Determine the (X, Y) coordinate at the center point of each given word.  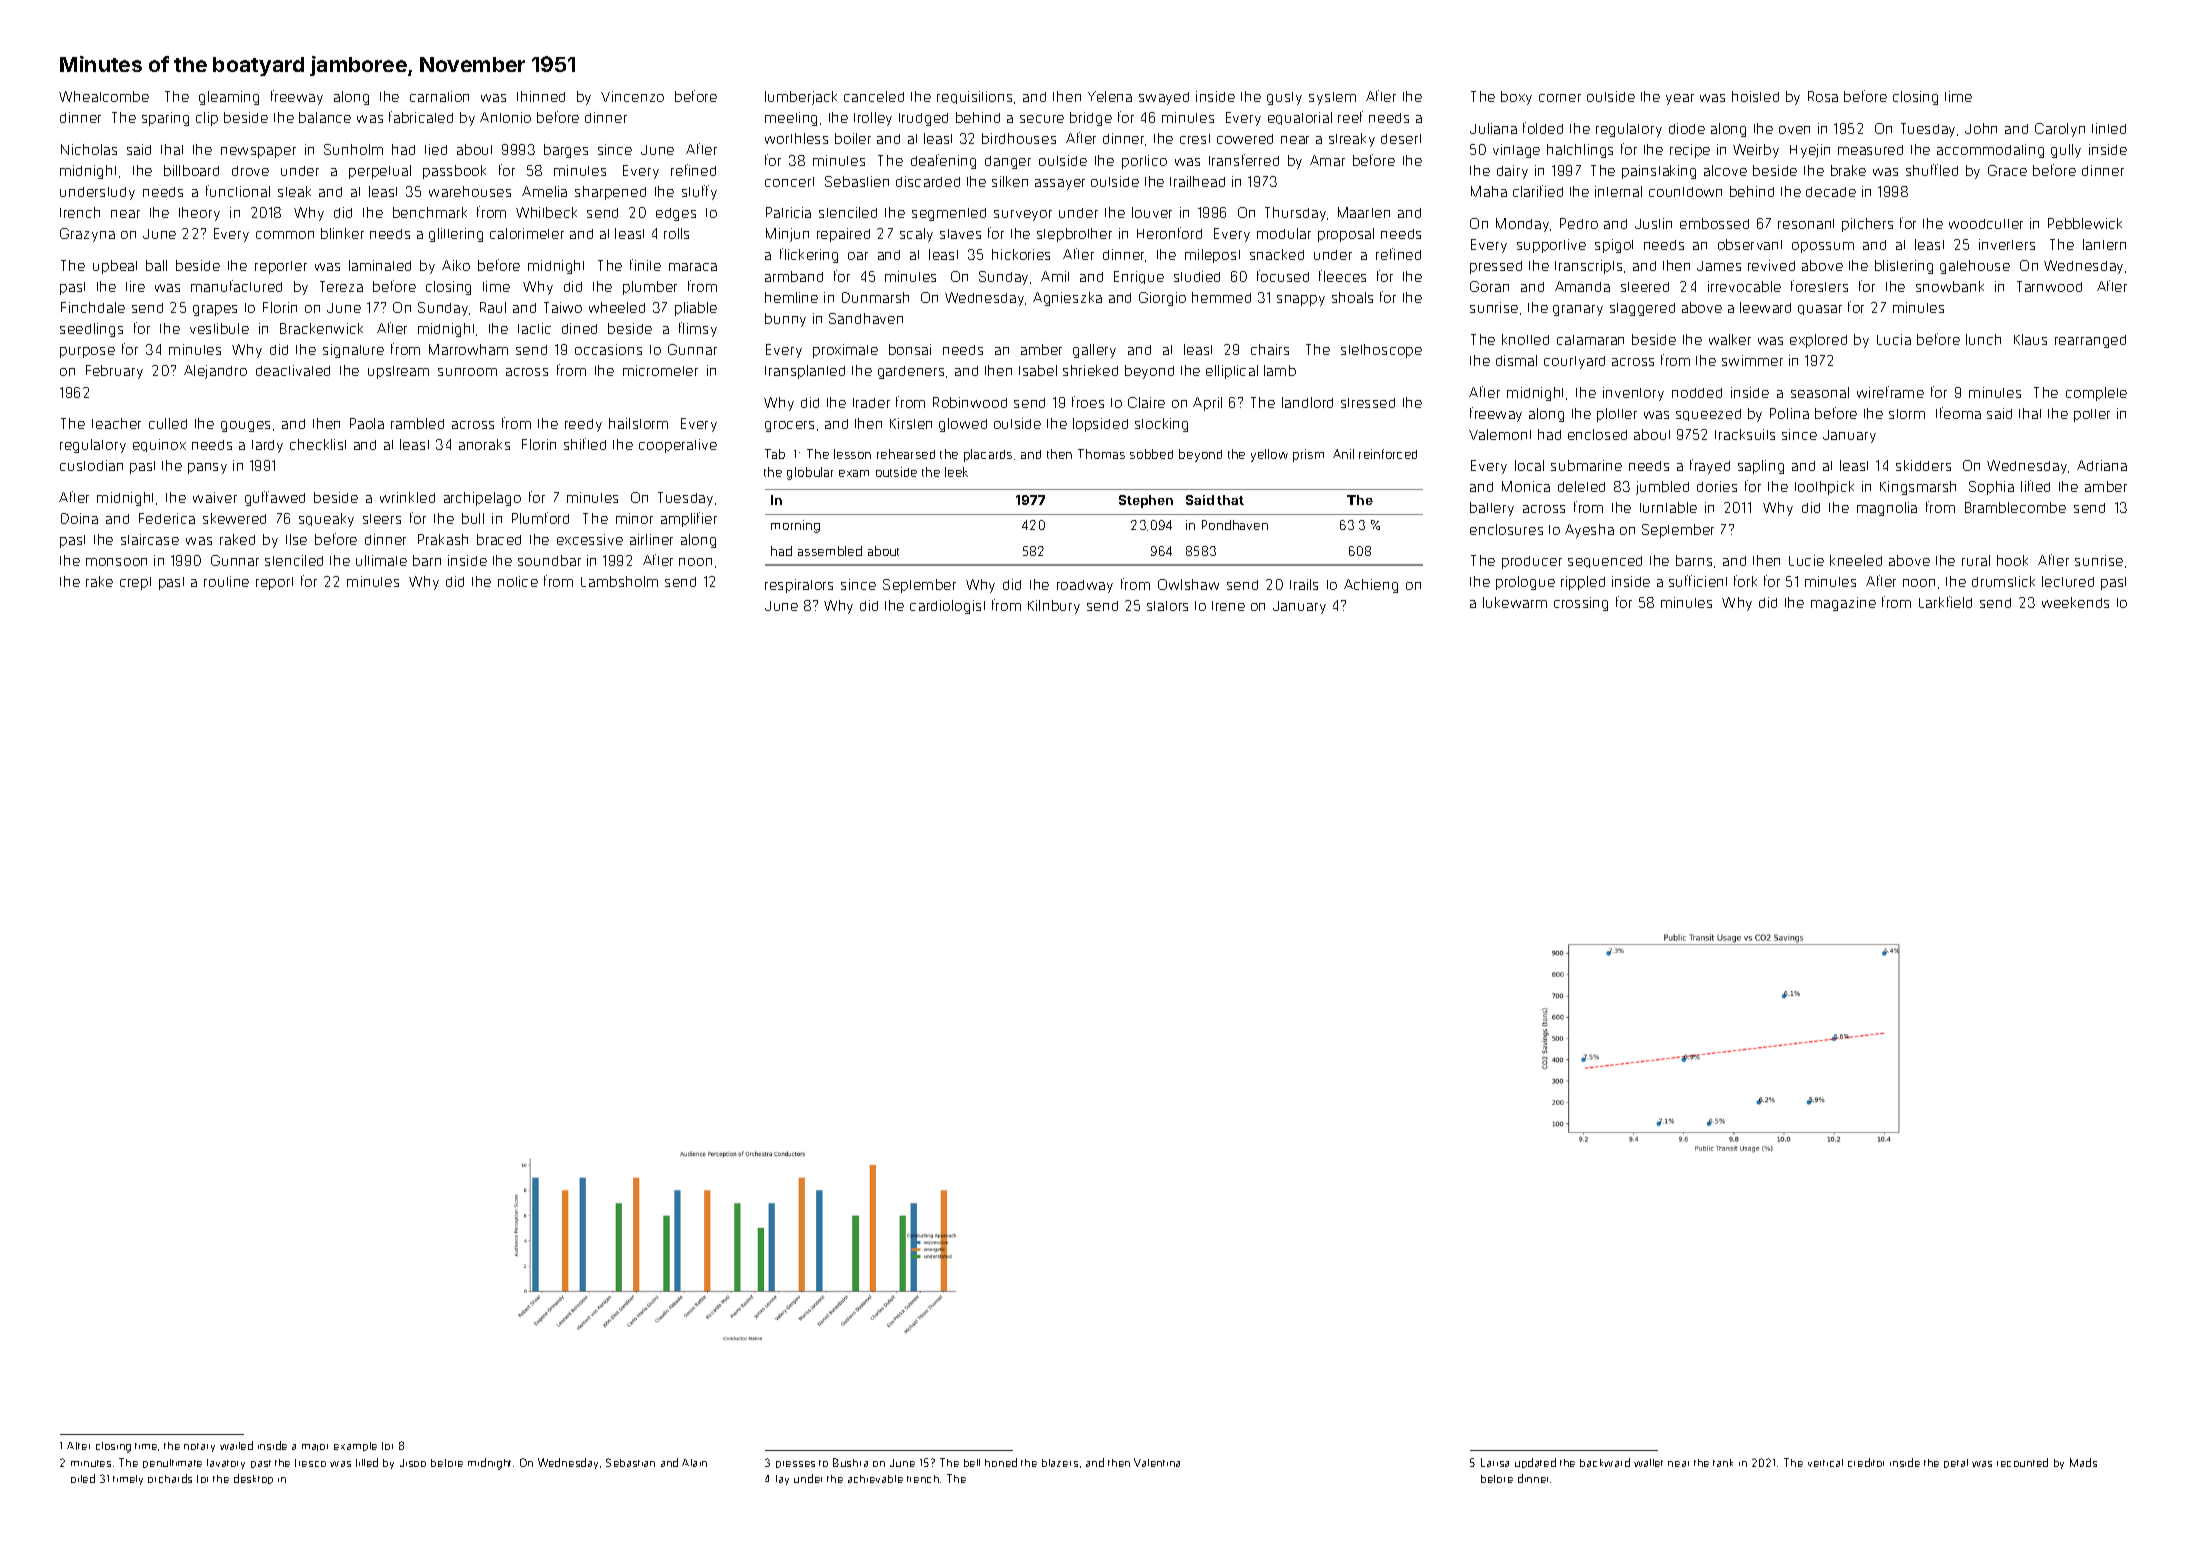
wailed (236, 1445)
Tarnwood (2049, 286)
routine (226, 581)
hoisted (1755, 96)
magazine (1843, 604)
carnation (439, 96)
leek (956, 472)
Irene (1228, 606)
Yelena (1110, 96)
